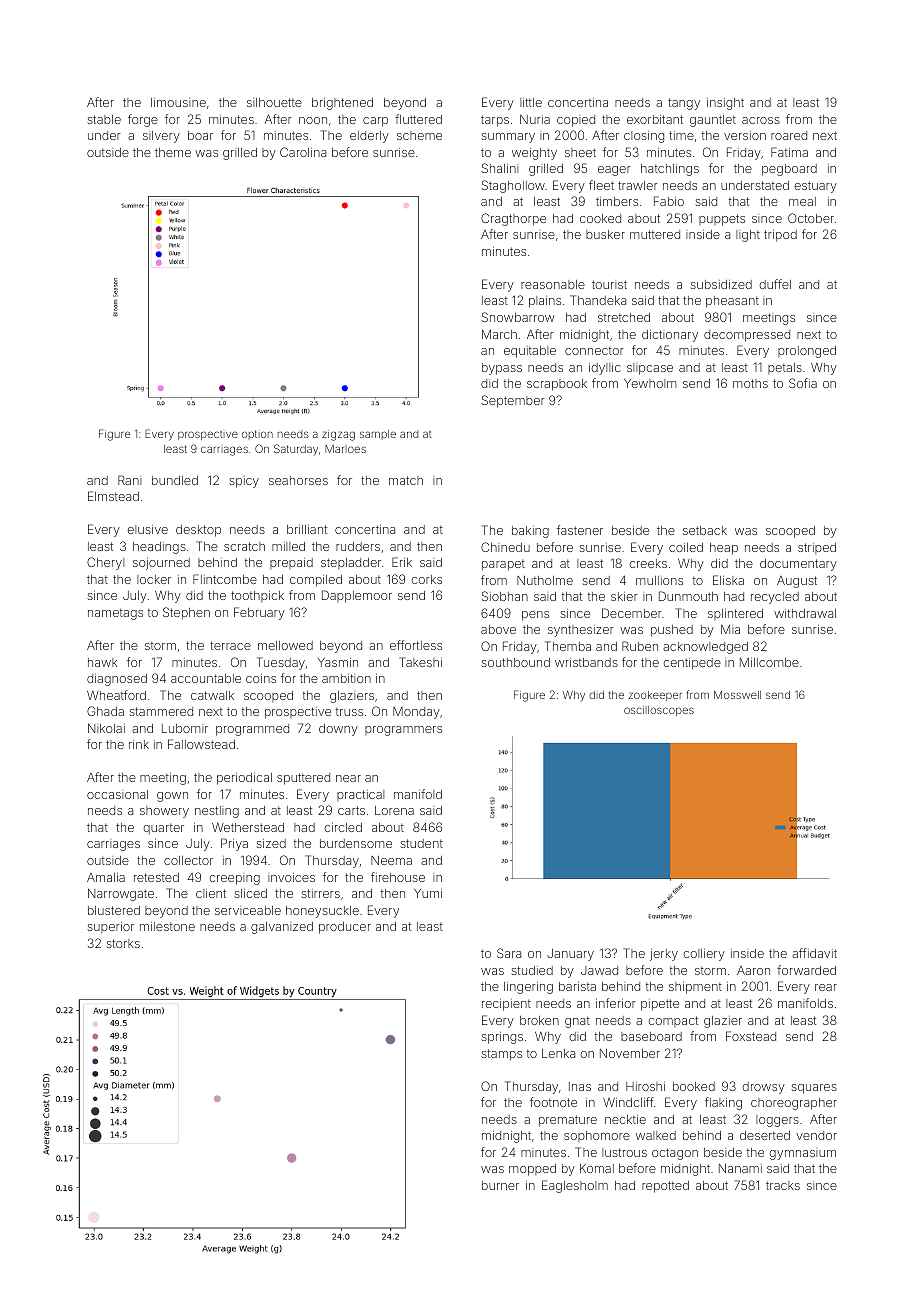 This screenshot has width=924, height=1308. I want to click on hatchlings, so click(670, 170).
